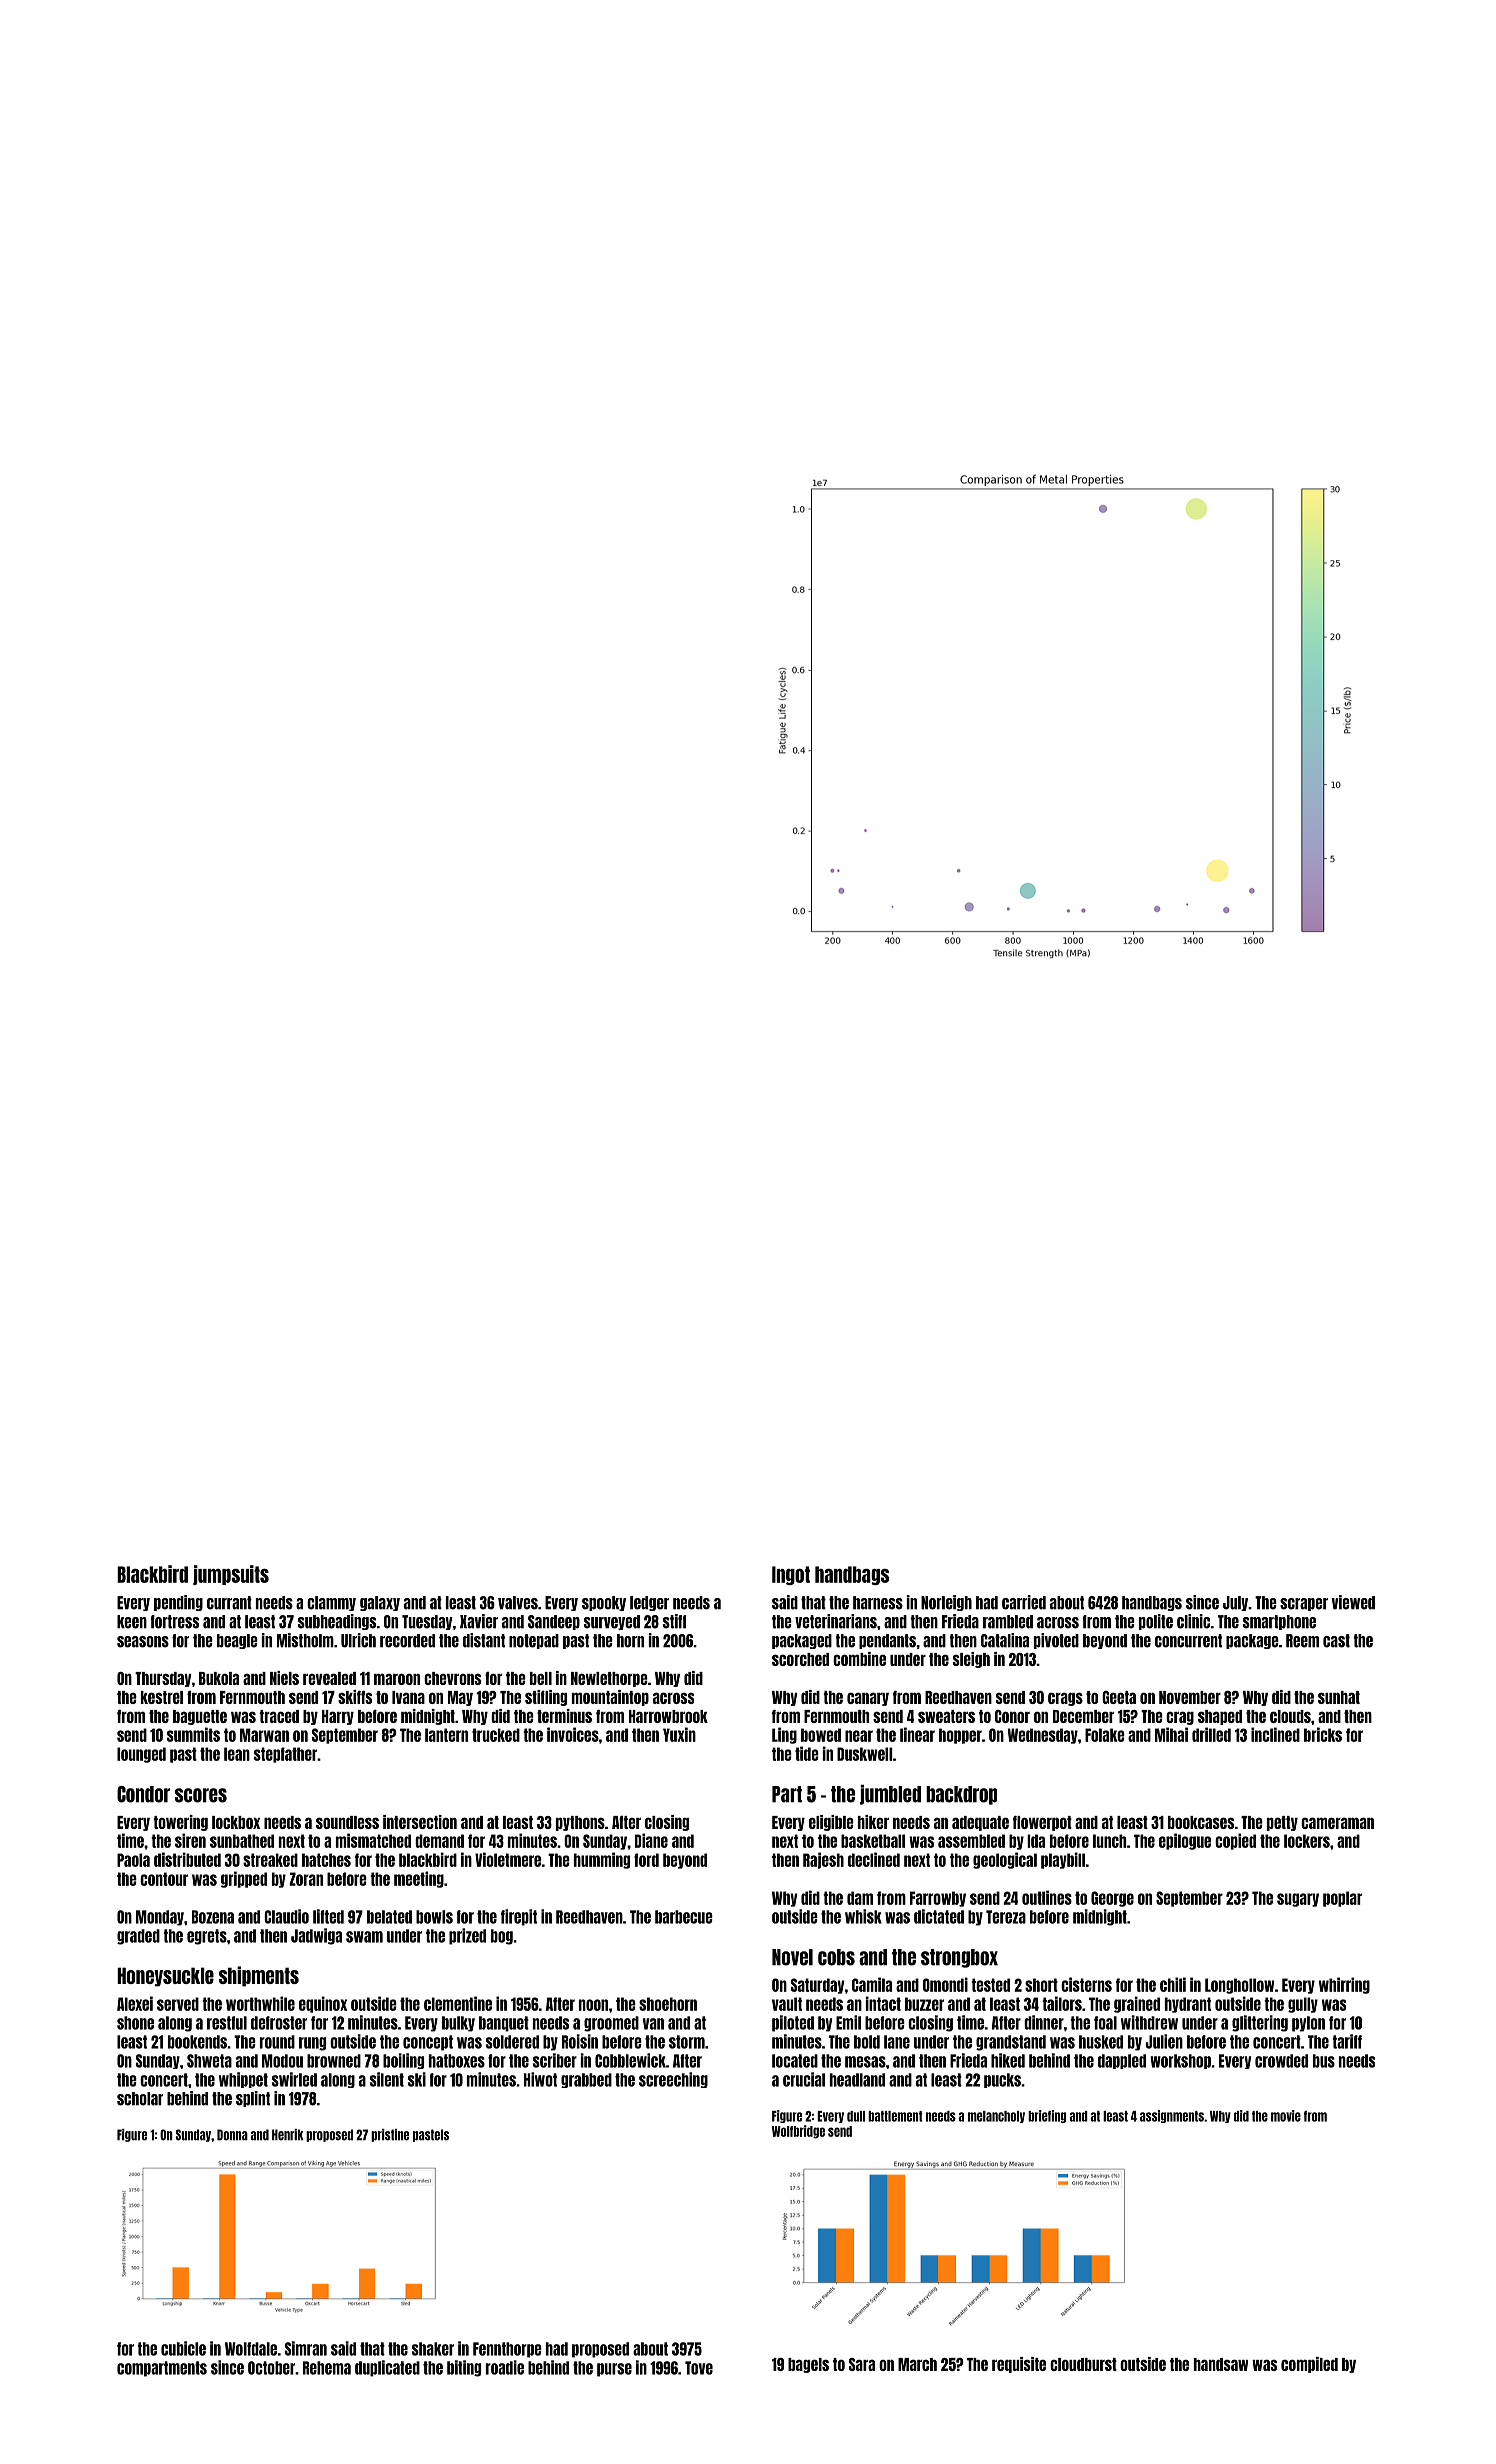 The height and width of the page is (2464, 1496). What do you see at coordinates (464, 2368) in the page?
I see `biting` at bounding box center [464, 2368].
